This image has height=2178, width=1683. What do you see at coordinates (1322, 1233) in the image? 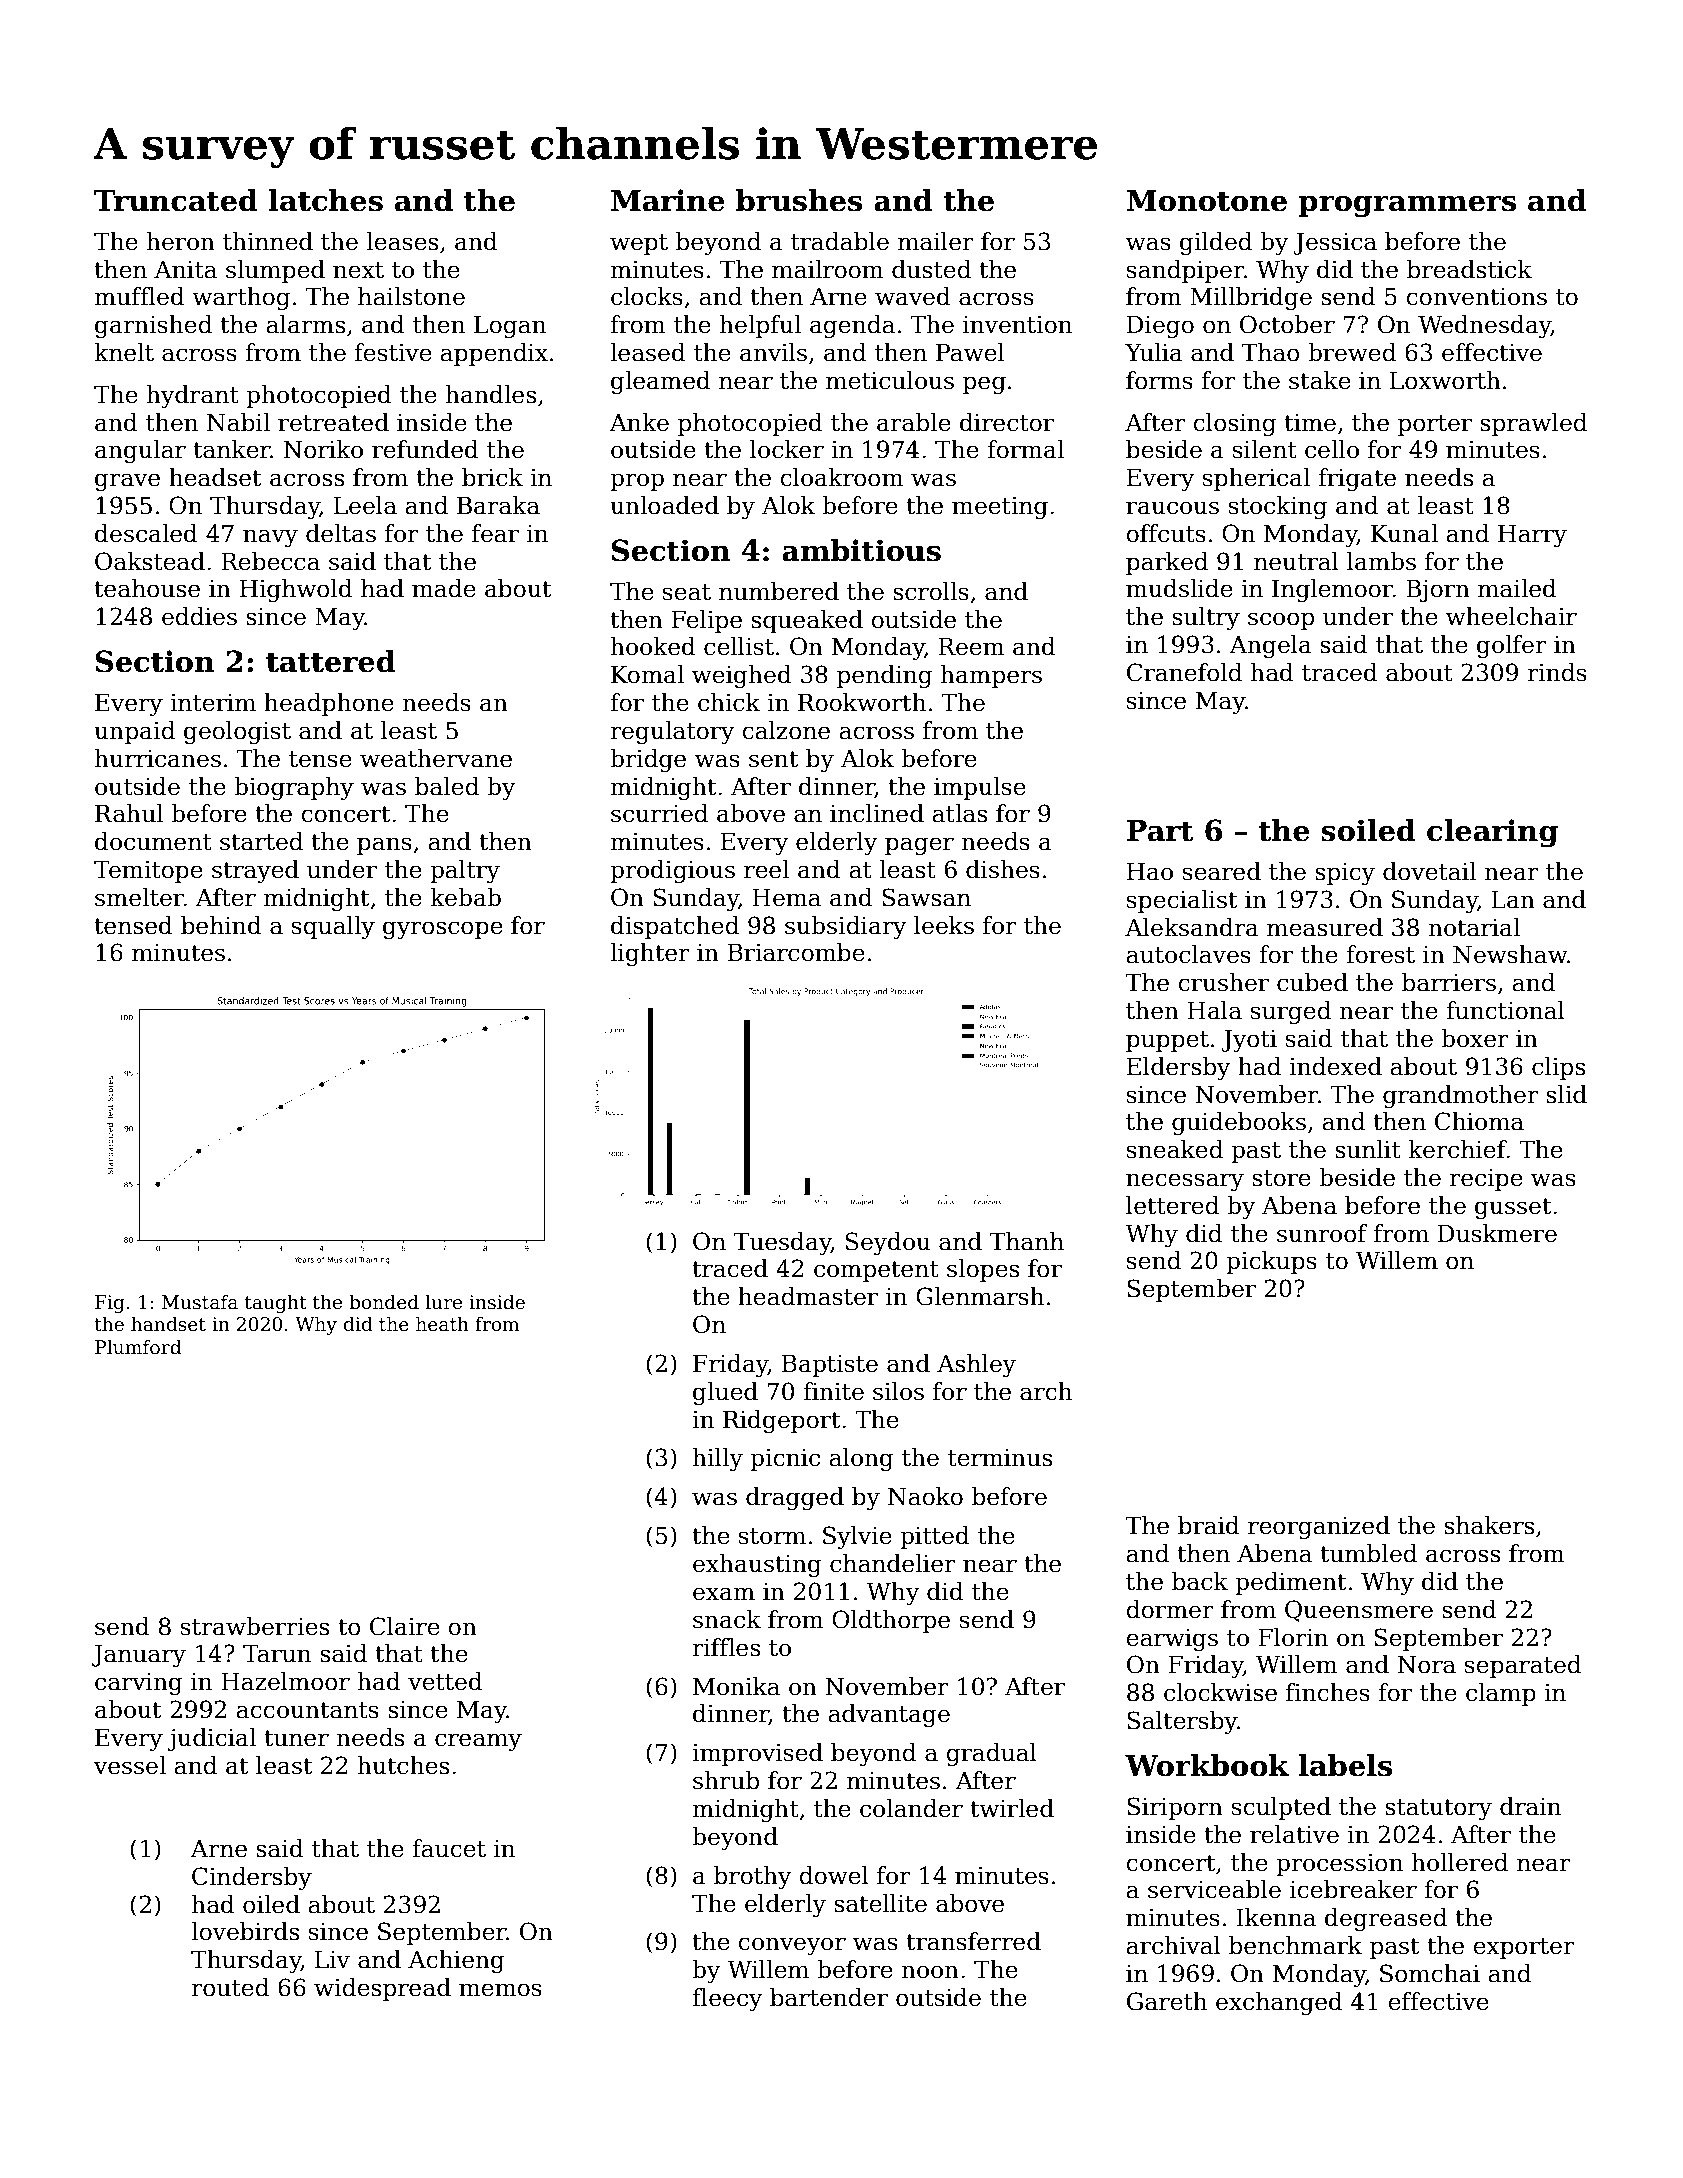
I see `sunroof` at bounding box center [1322, 1233].
